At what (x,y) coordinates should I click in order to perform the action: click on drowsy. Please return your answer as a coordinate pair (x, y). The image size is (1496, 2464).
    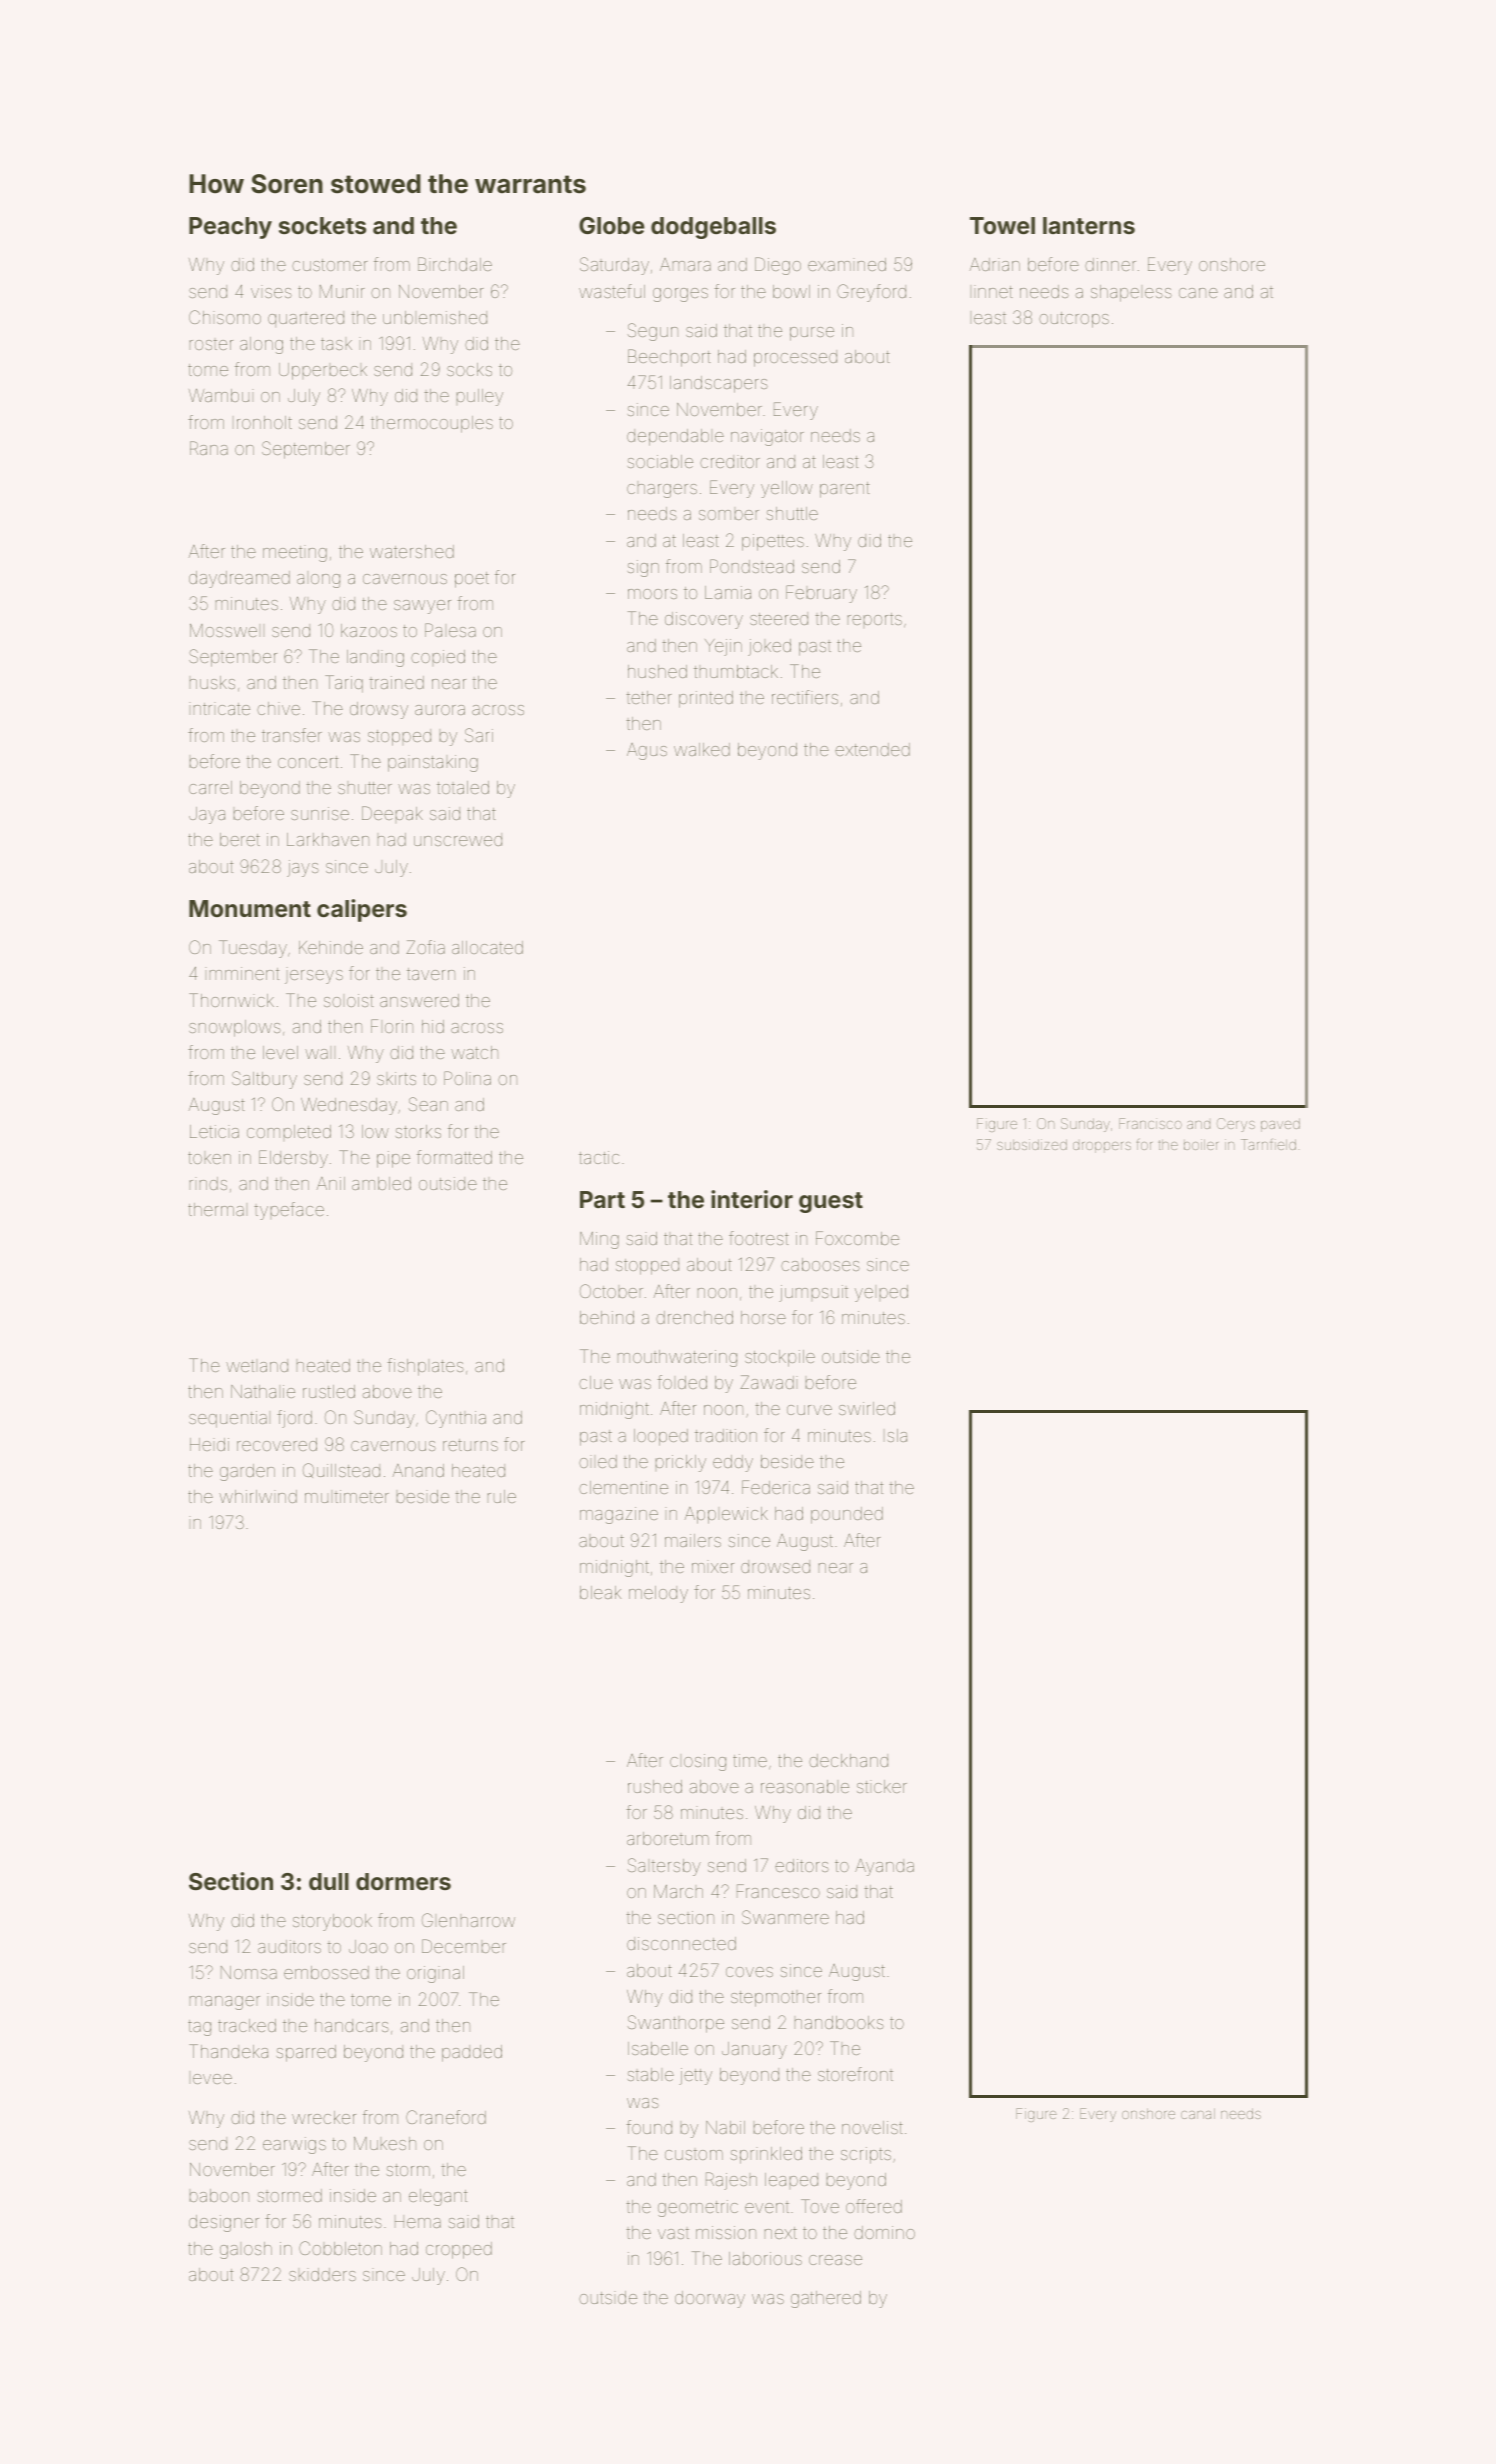
    Looking at the image, I should click on (379, 710).
